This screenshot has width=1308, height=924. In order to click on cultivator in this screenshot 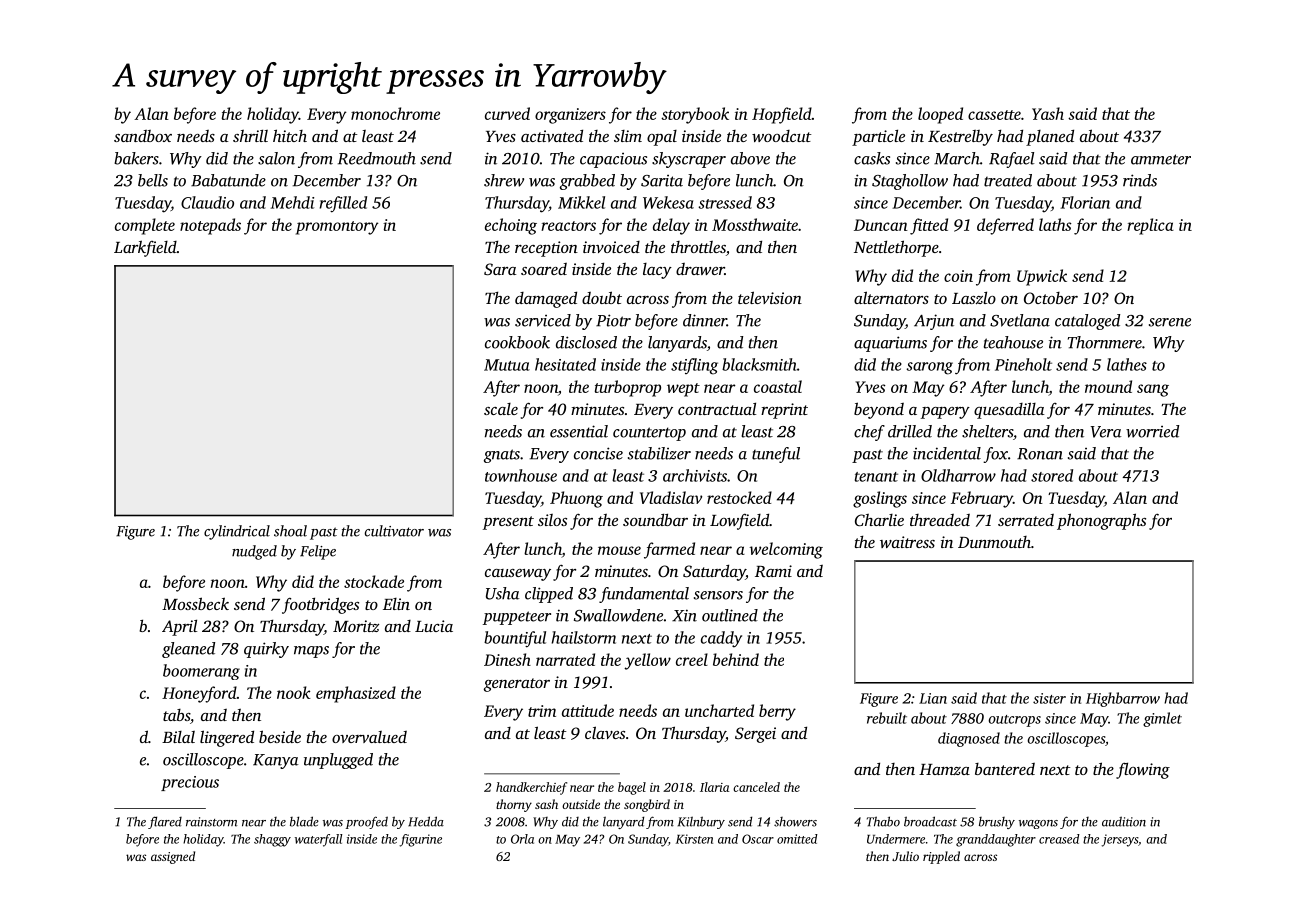, I will do `click(394, 531)`.
